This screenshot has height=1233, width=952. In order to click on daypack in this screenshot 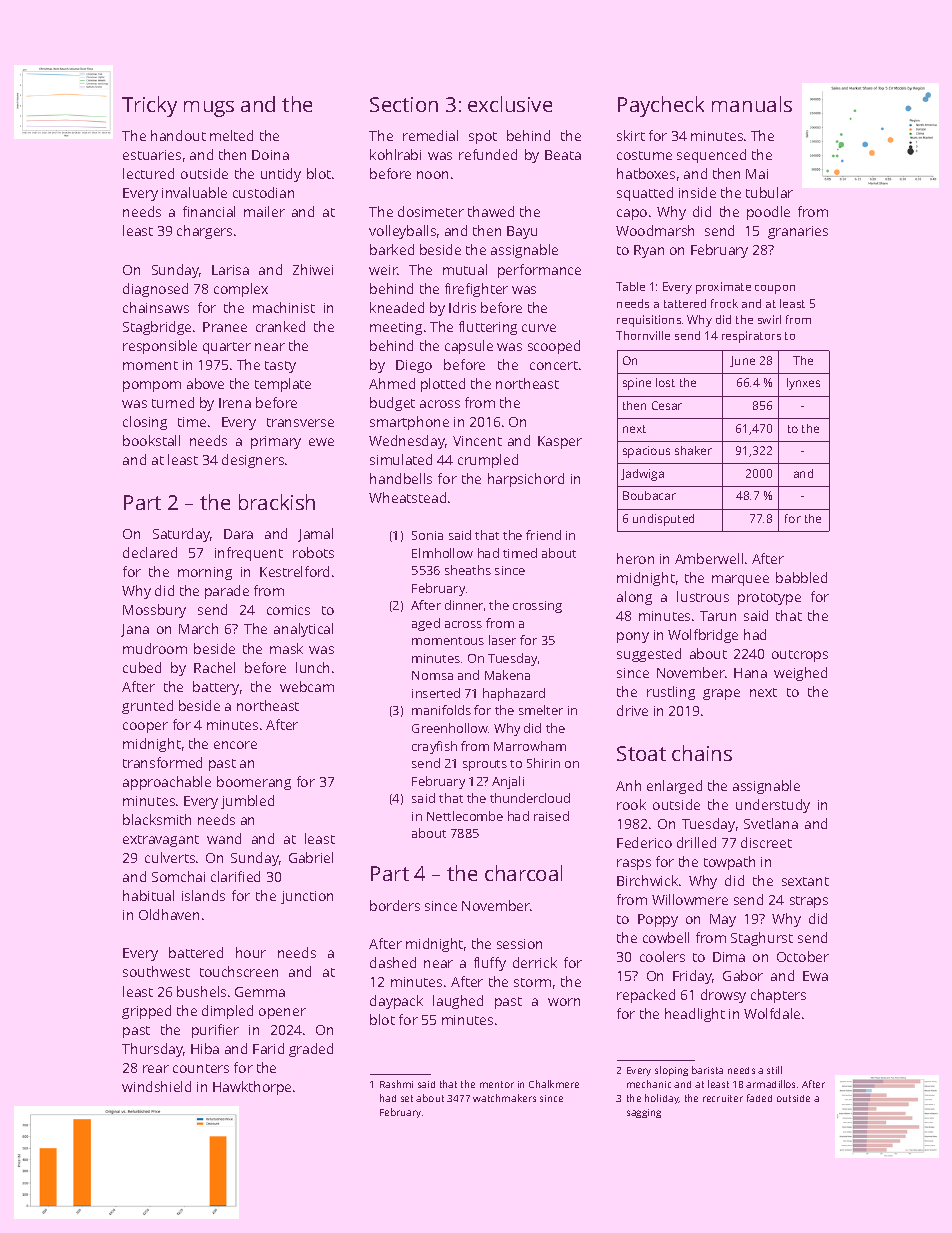, I will do `click(396, 1002)`.
